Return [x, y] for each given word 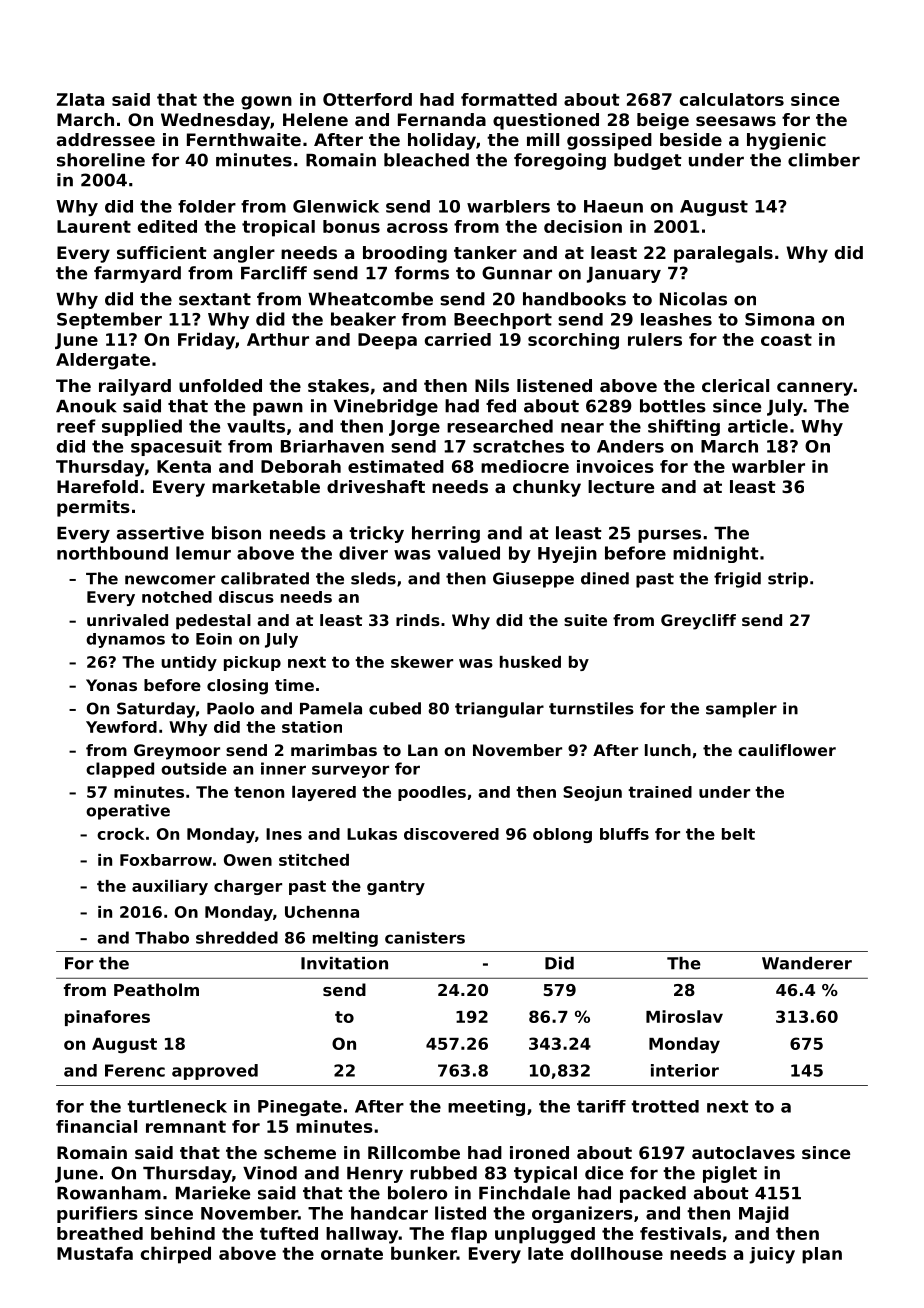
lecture [621, 486]
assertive [160, 533]
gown [266, 103]
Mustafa [95, 1253]
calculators [732, 99]
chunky [547, 488]
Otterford [367, 99]
